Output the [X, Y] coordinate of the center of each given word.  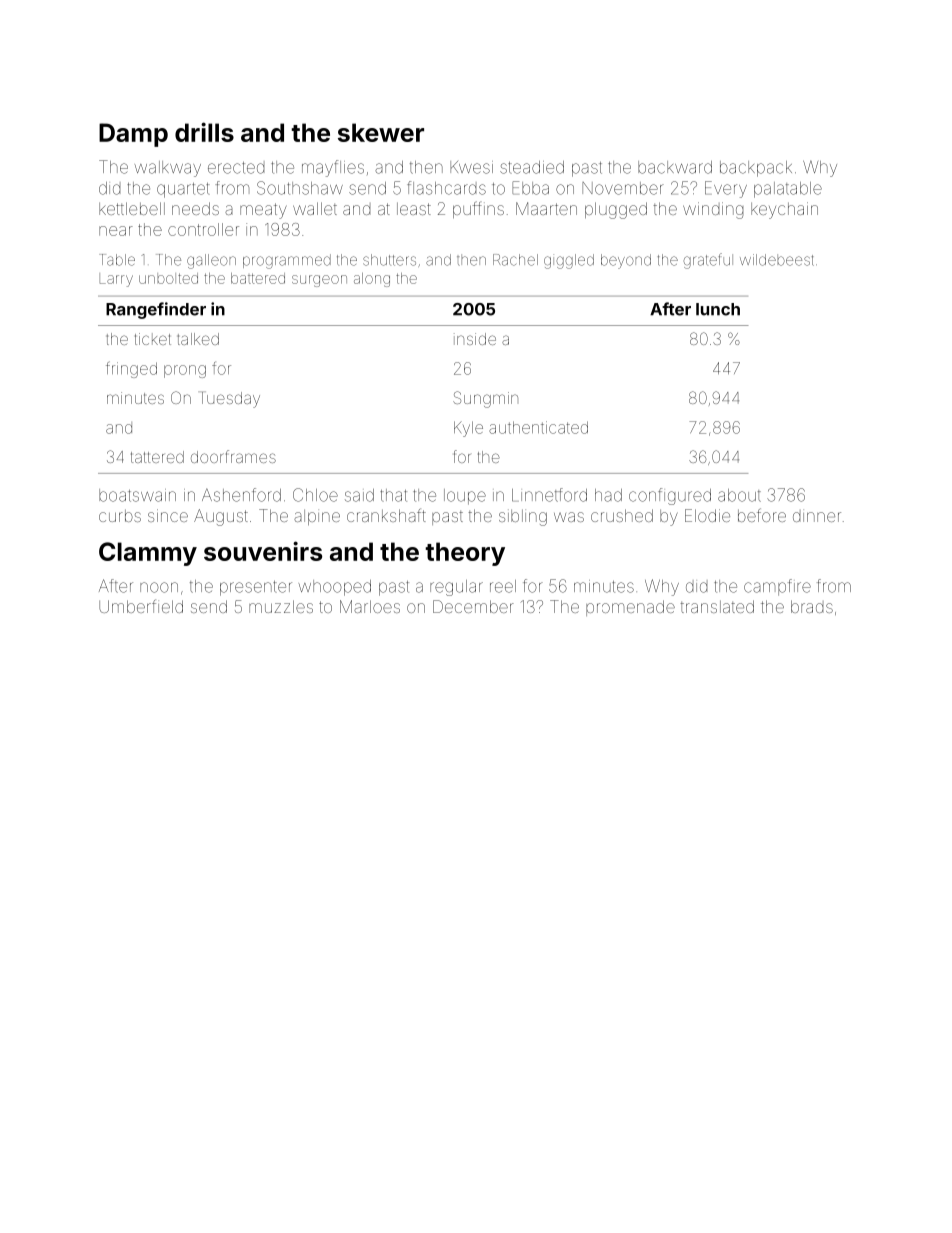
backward [675, 167]
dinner [817, 517]
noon [159, 587]
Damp [133, 135]
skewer [381, 132]
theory [465, 554]
